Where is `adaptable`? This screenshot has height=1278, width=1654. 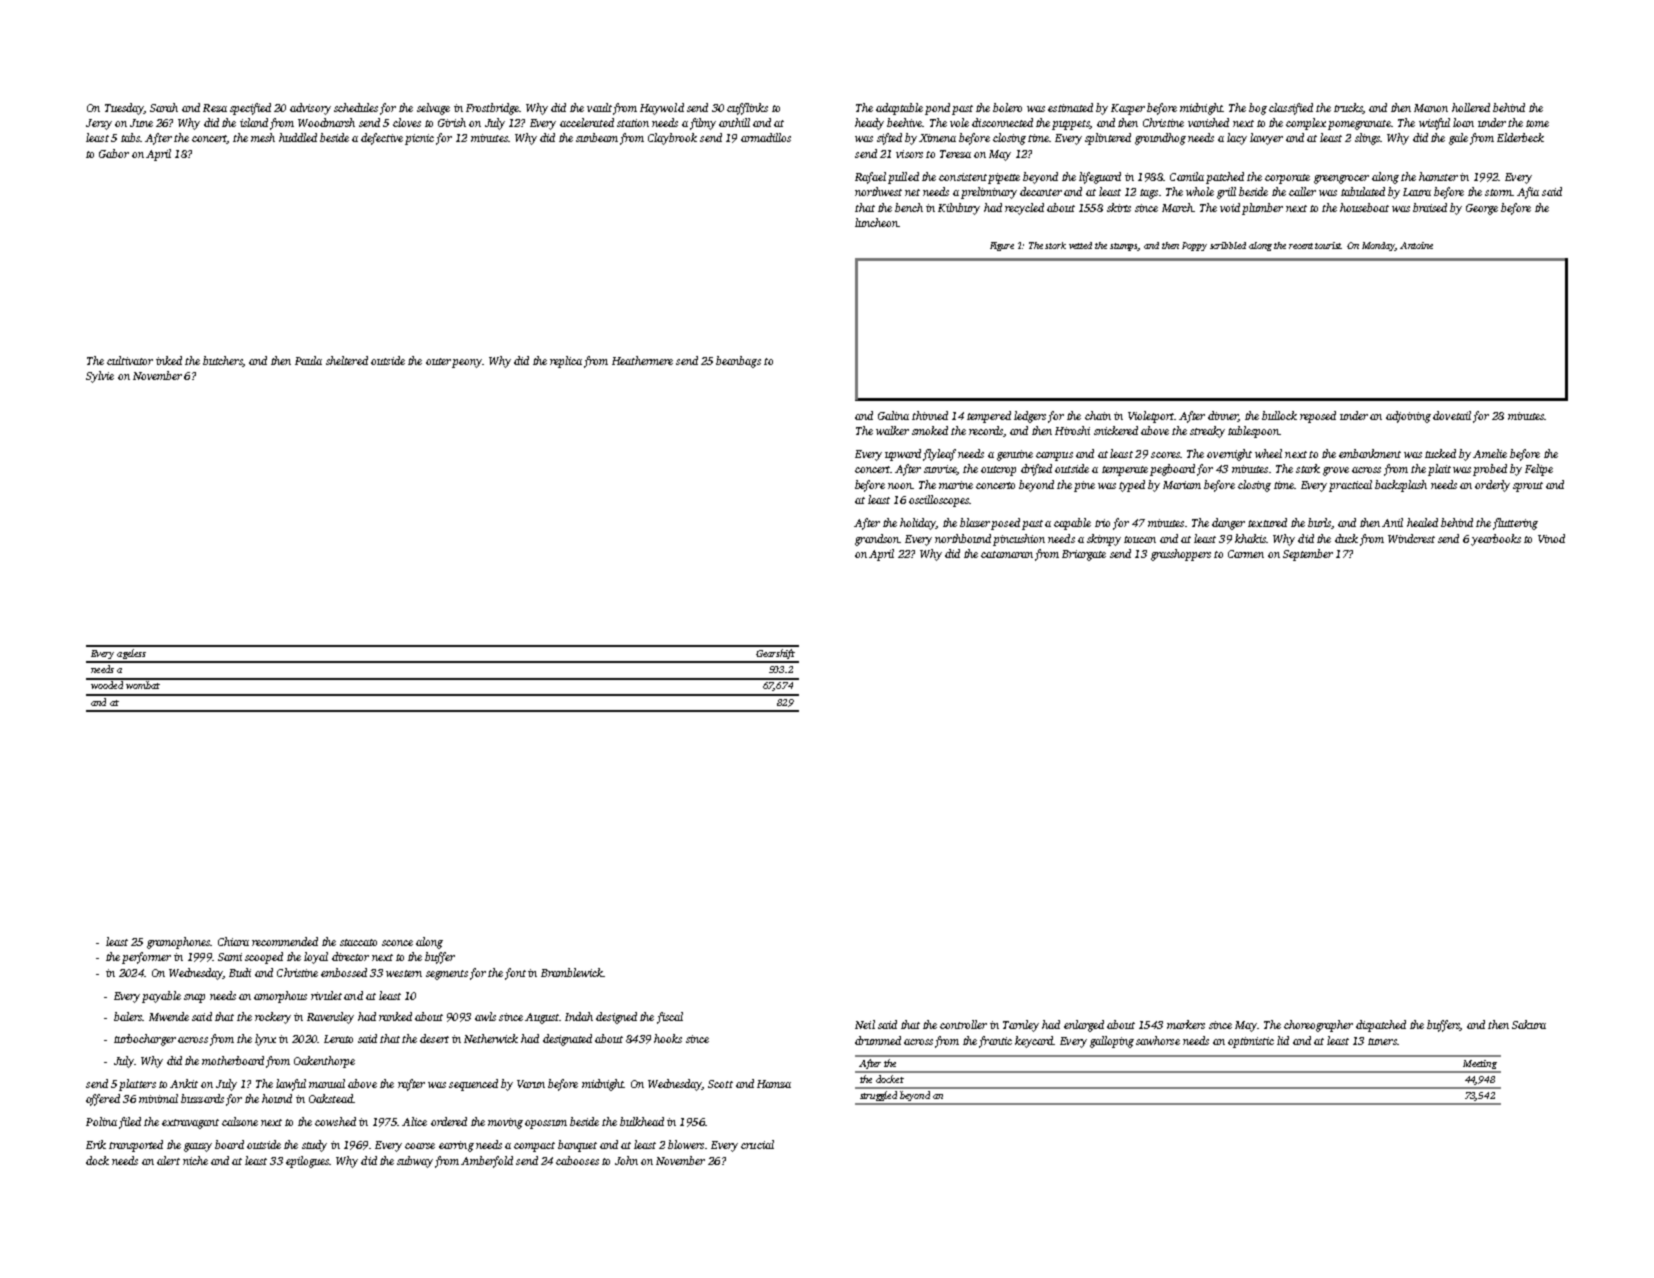
adaptable is located at coordinates (899, 109).
